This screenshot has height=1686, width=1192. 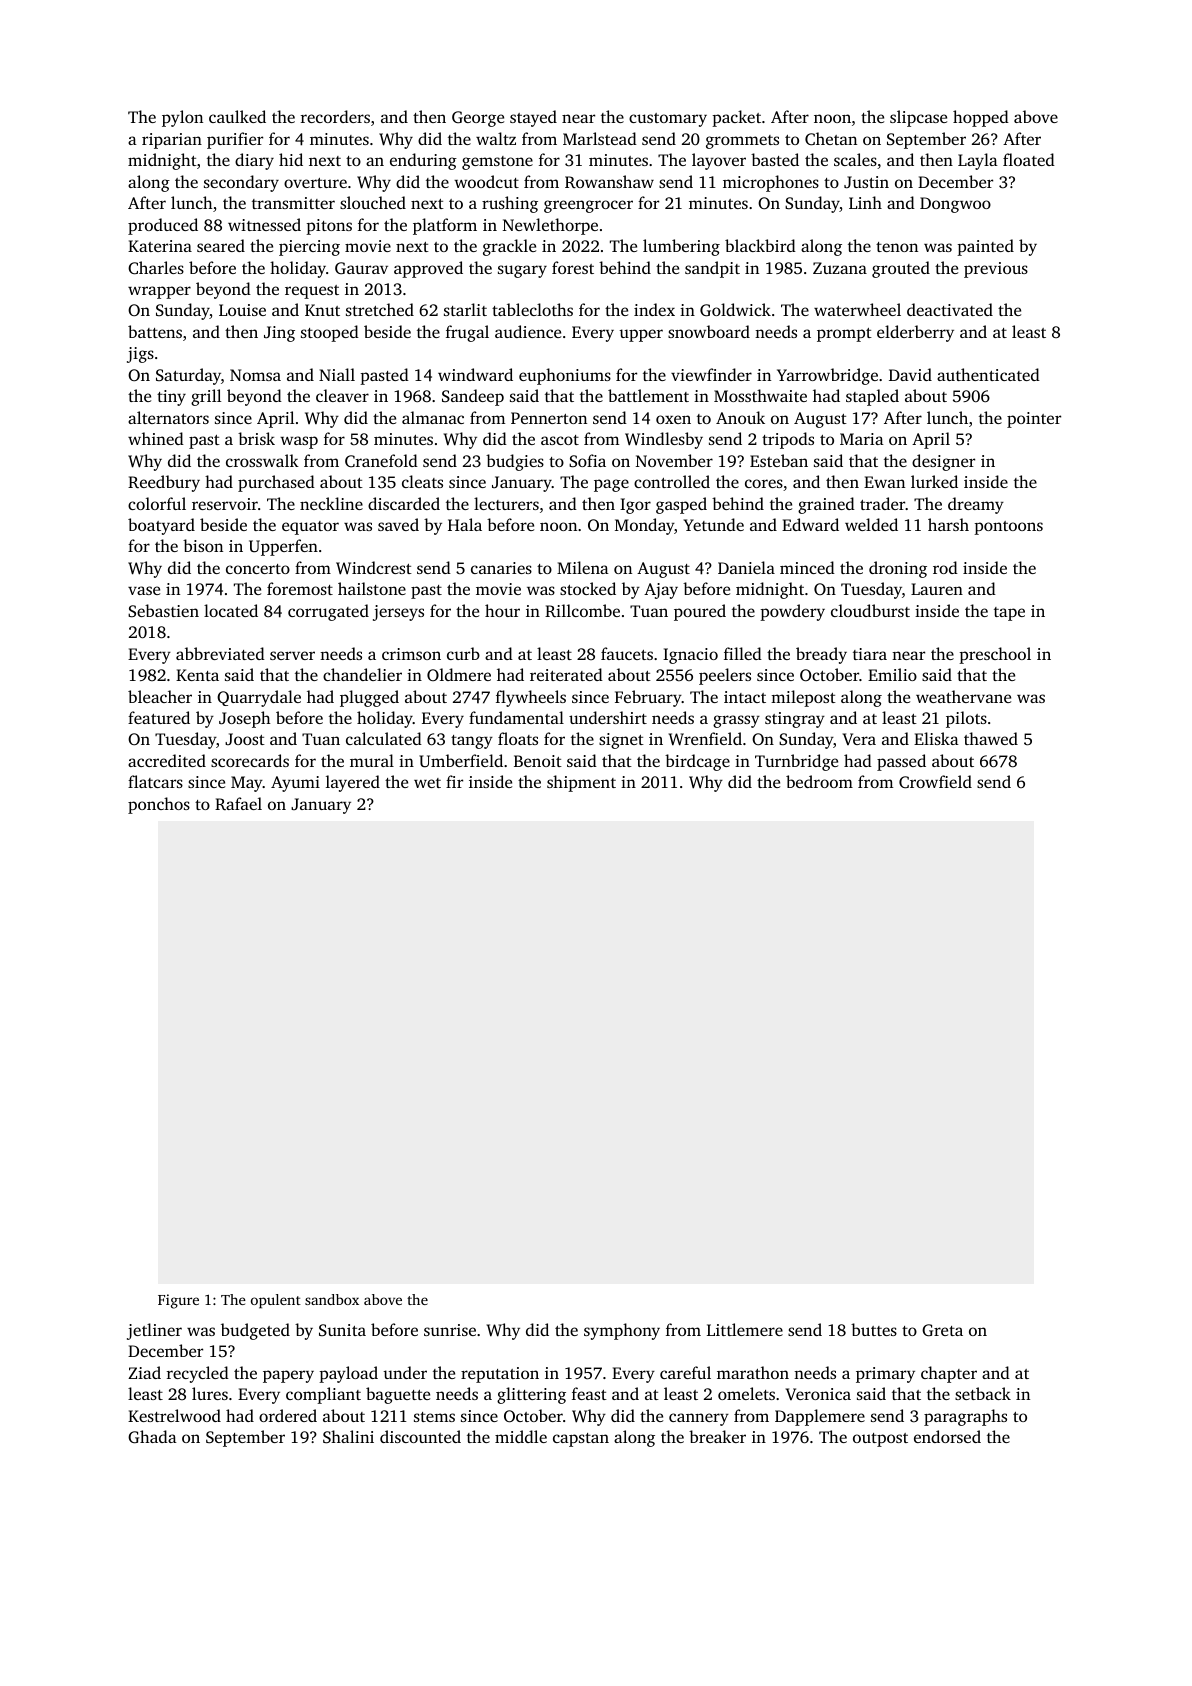 What do you see at coordinates (361, 268) in the screenshot?
I see `Gaurav` at bounding box center [361, 268].
